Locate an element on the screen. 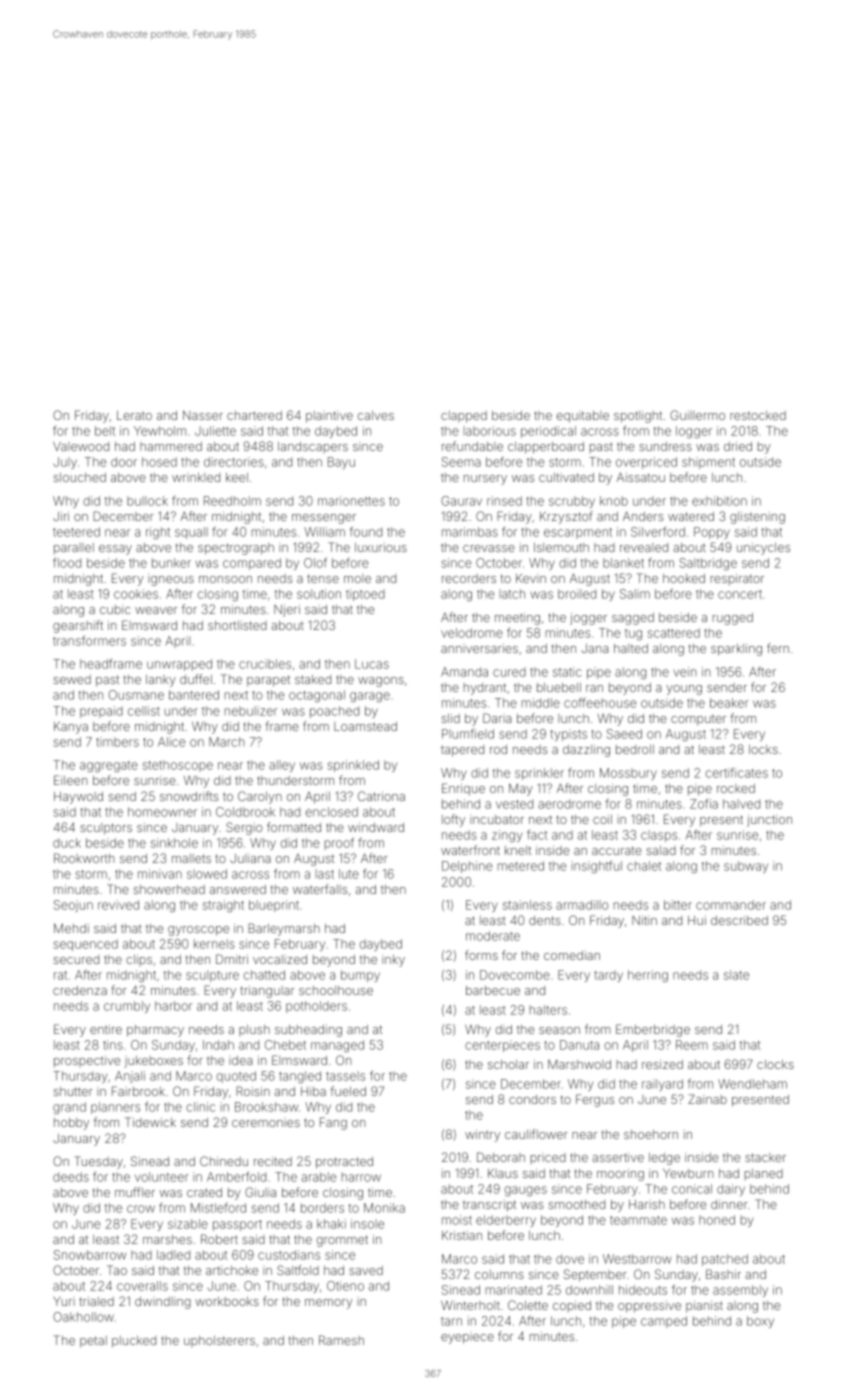 The width and height of the screenshot is (849, 1400). rocked is located at coordinates (736, 788).
